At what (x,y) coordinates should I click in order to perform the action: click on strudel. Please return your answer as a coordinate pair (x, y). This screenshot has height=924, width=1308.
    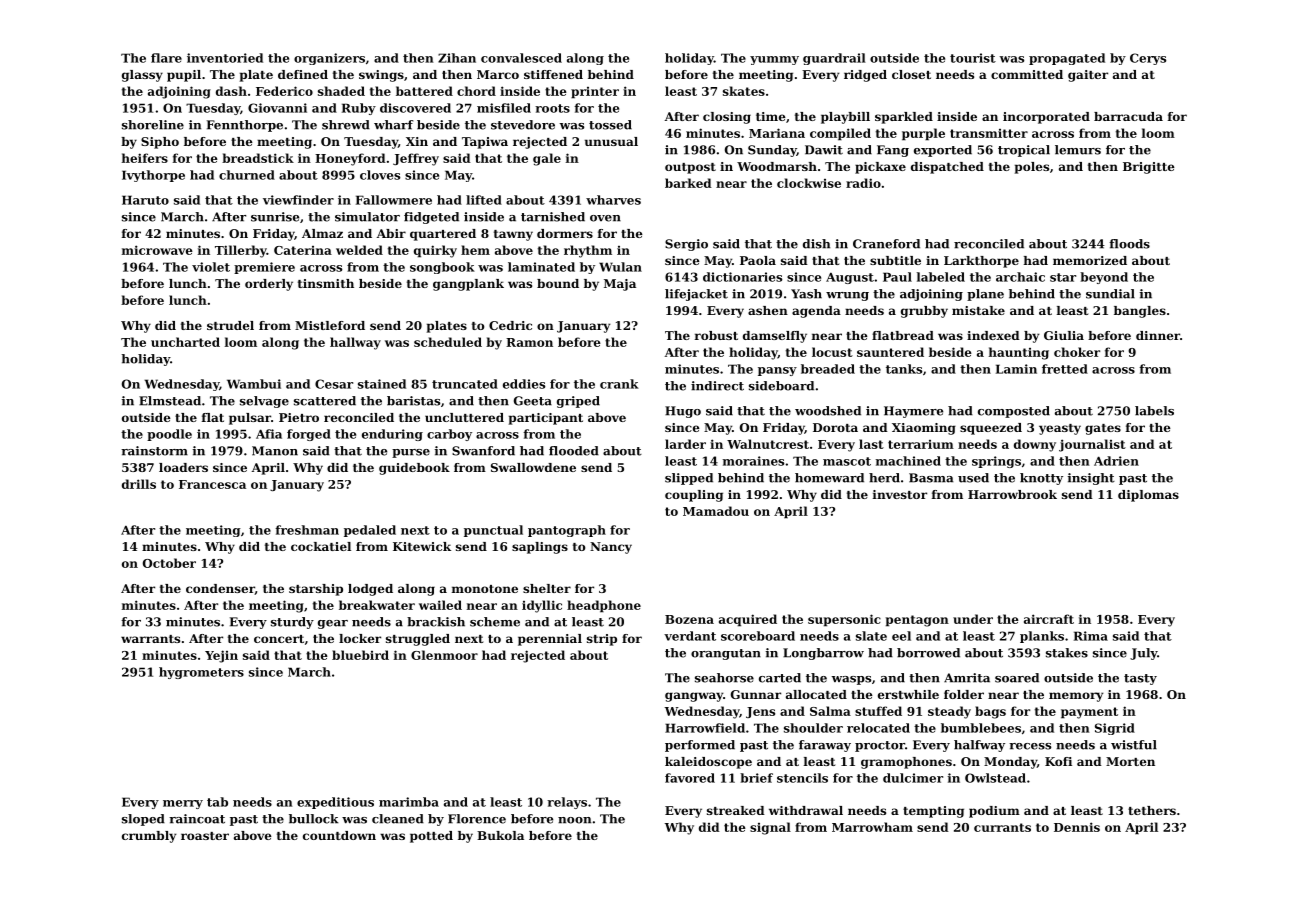
    Looking at the image, I should click on (230, 325).
